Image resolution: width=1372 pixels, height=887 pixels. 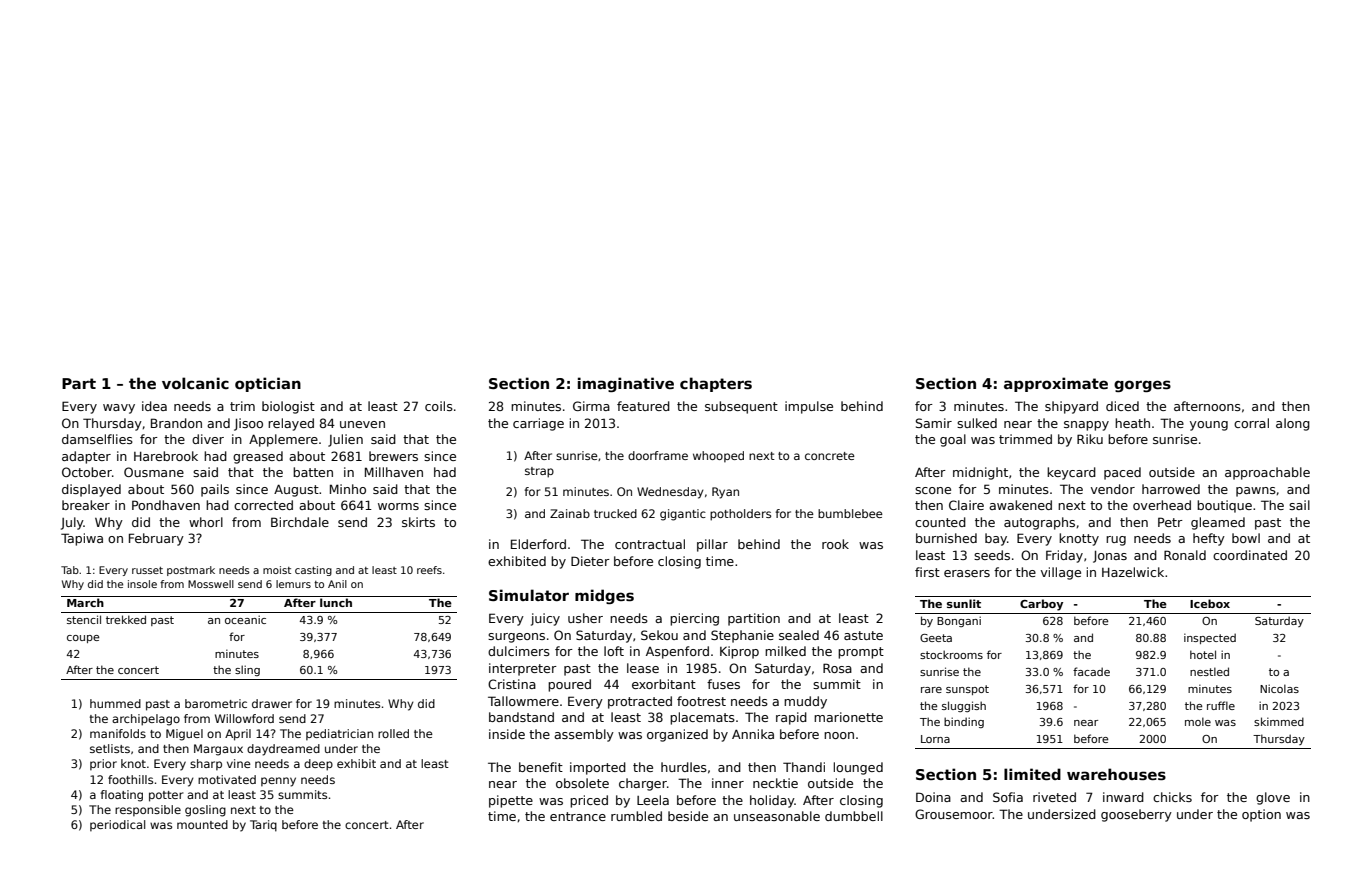 I want to click on Annika, so click(x=753, y=734).
